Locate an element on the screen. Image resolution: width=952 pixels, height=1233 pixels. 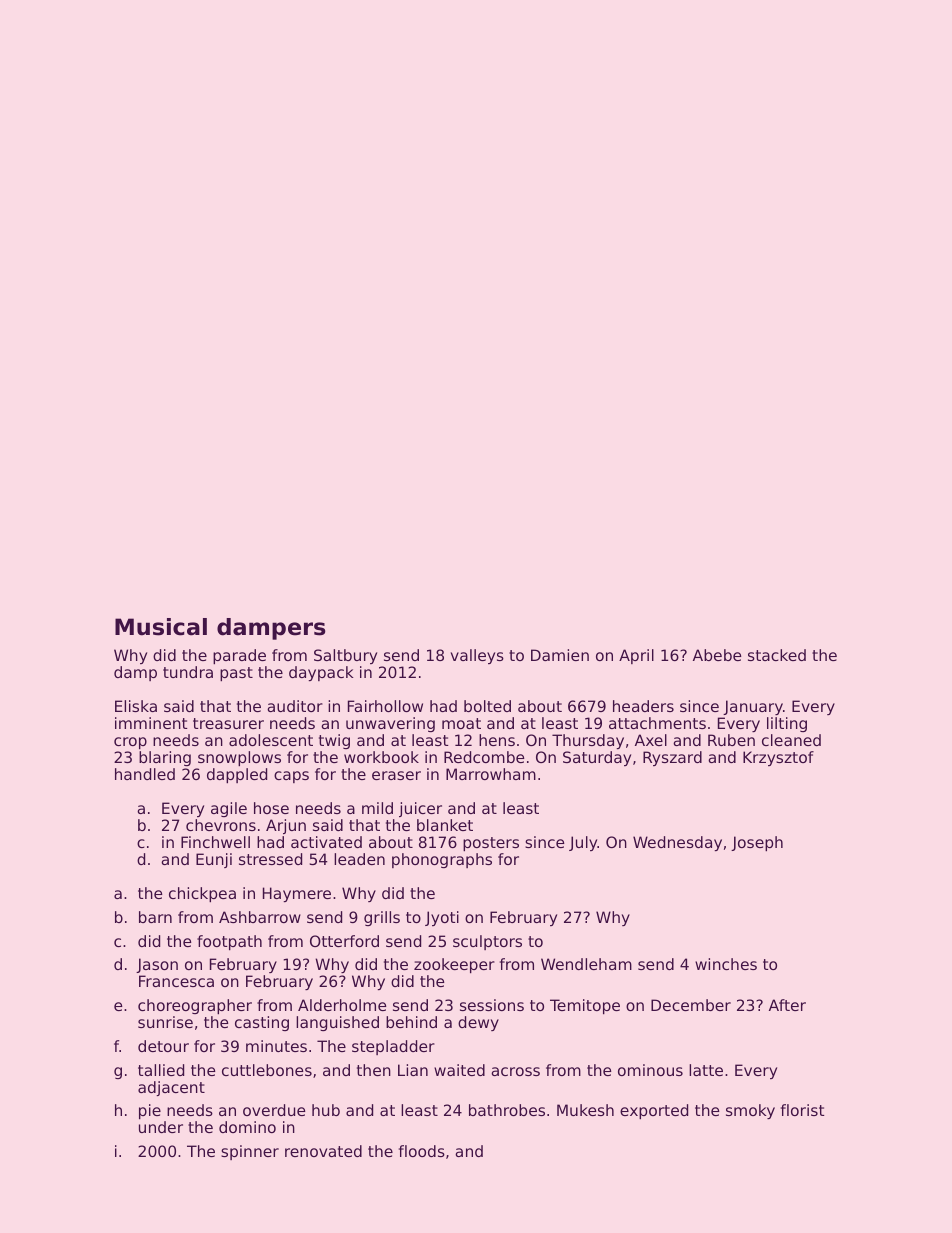
Temitope is located at coordinates (585, 1006).
